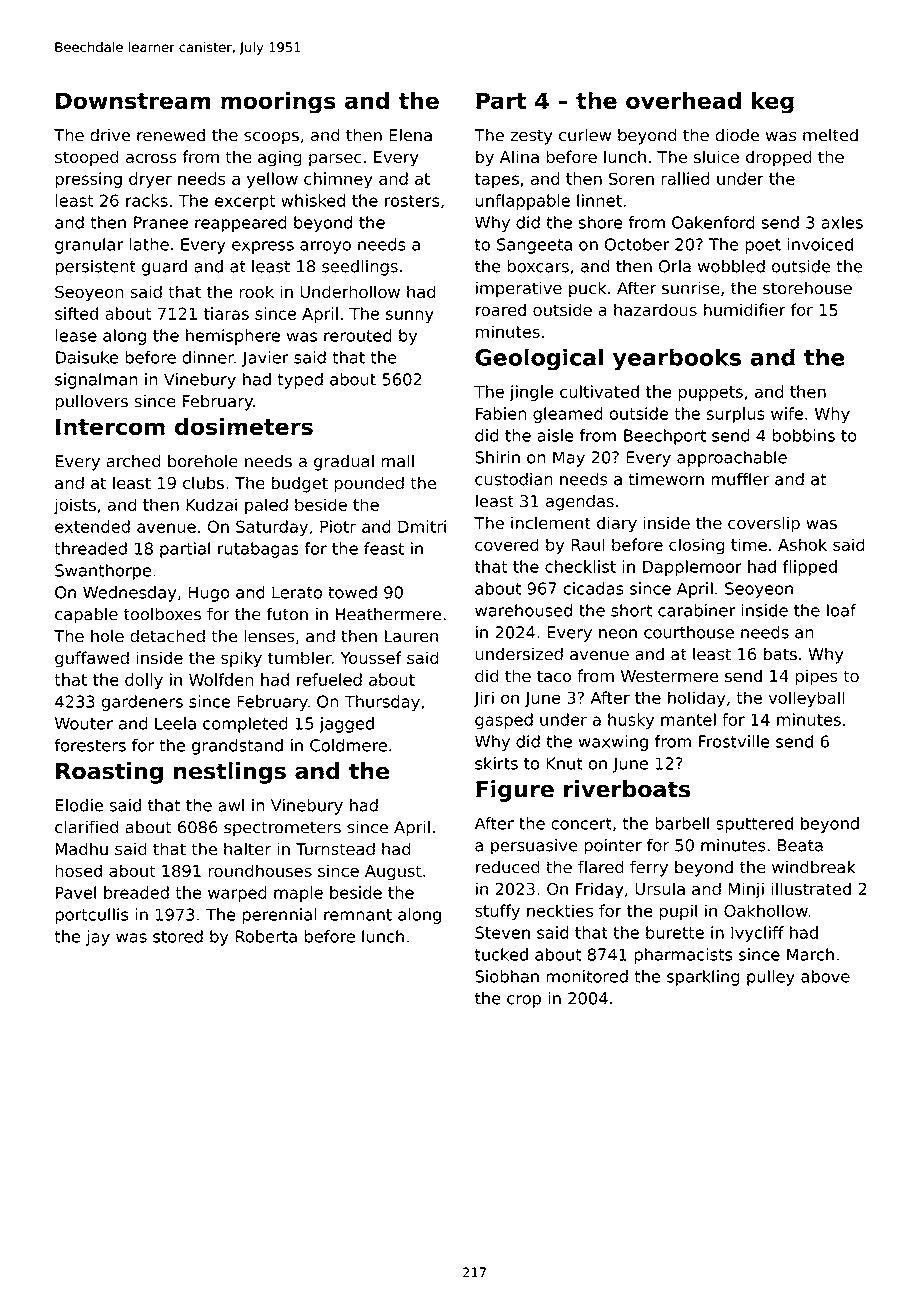 This document has height=1308, width=924. I want to click on Elena, so click(410, 135).
